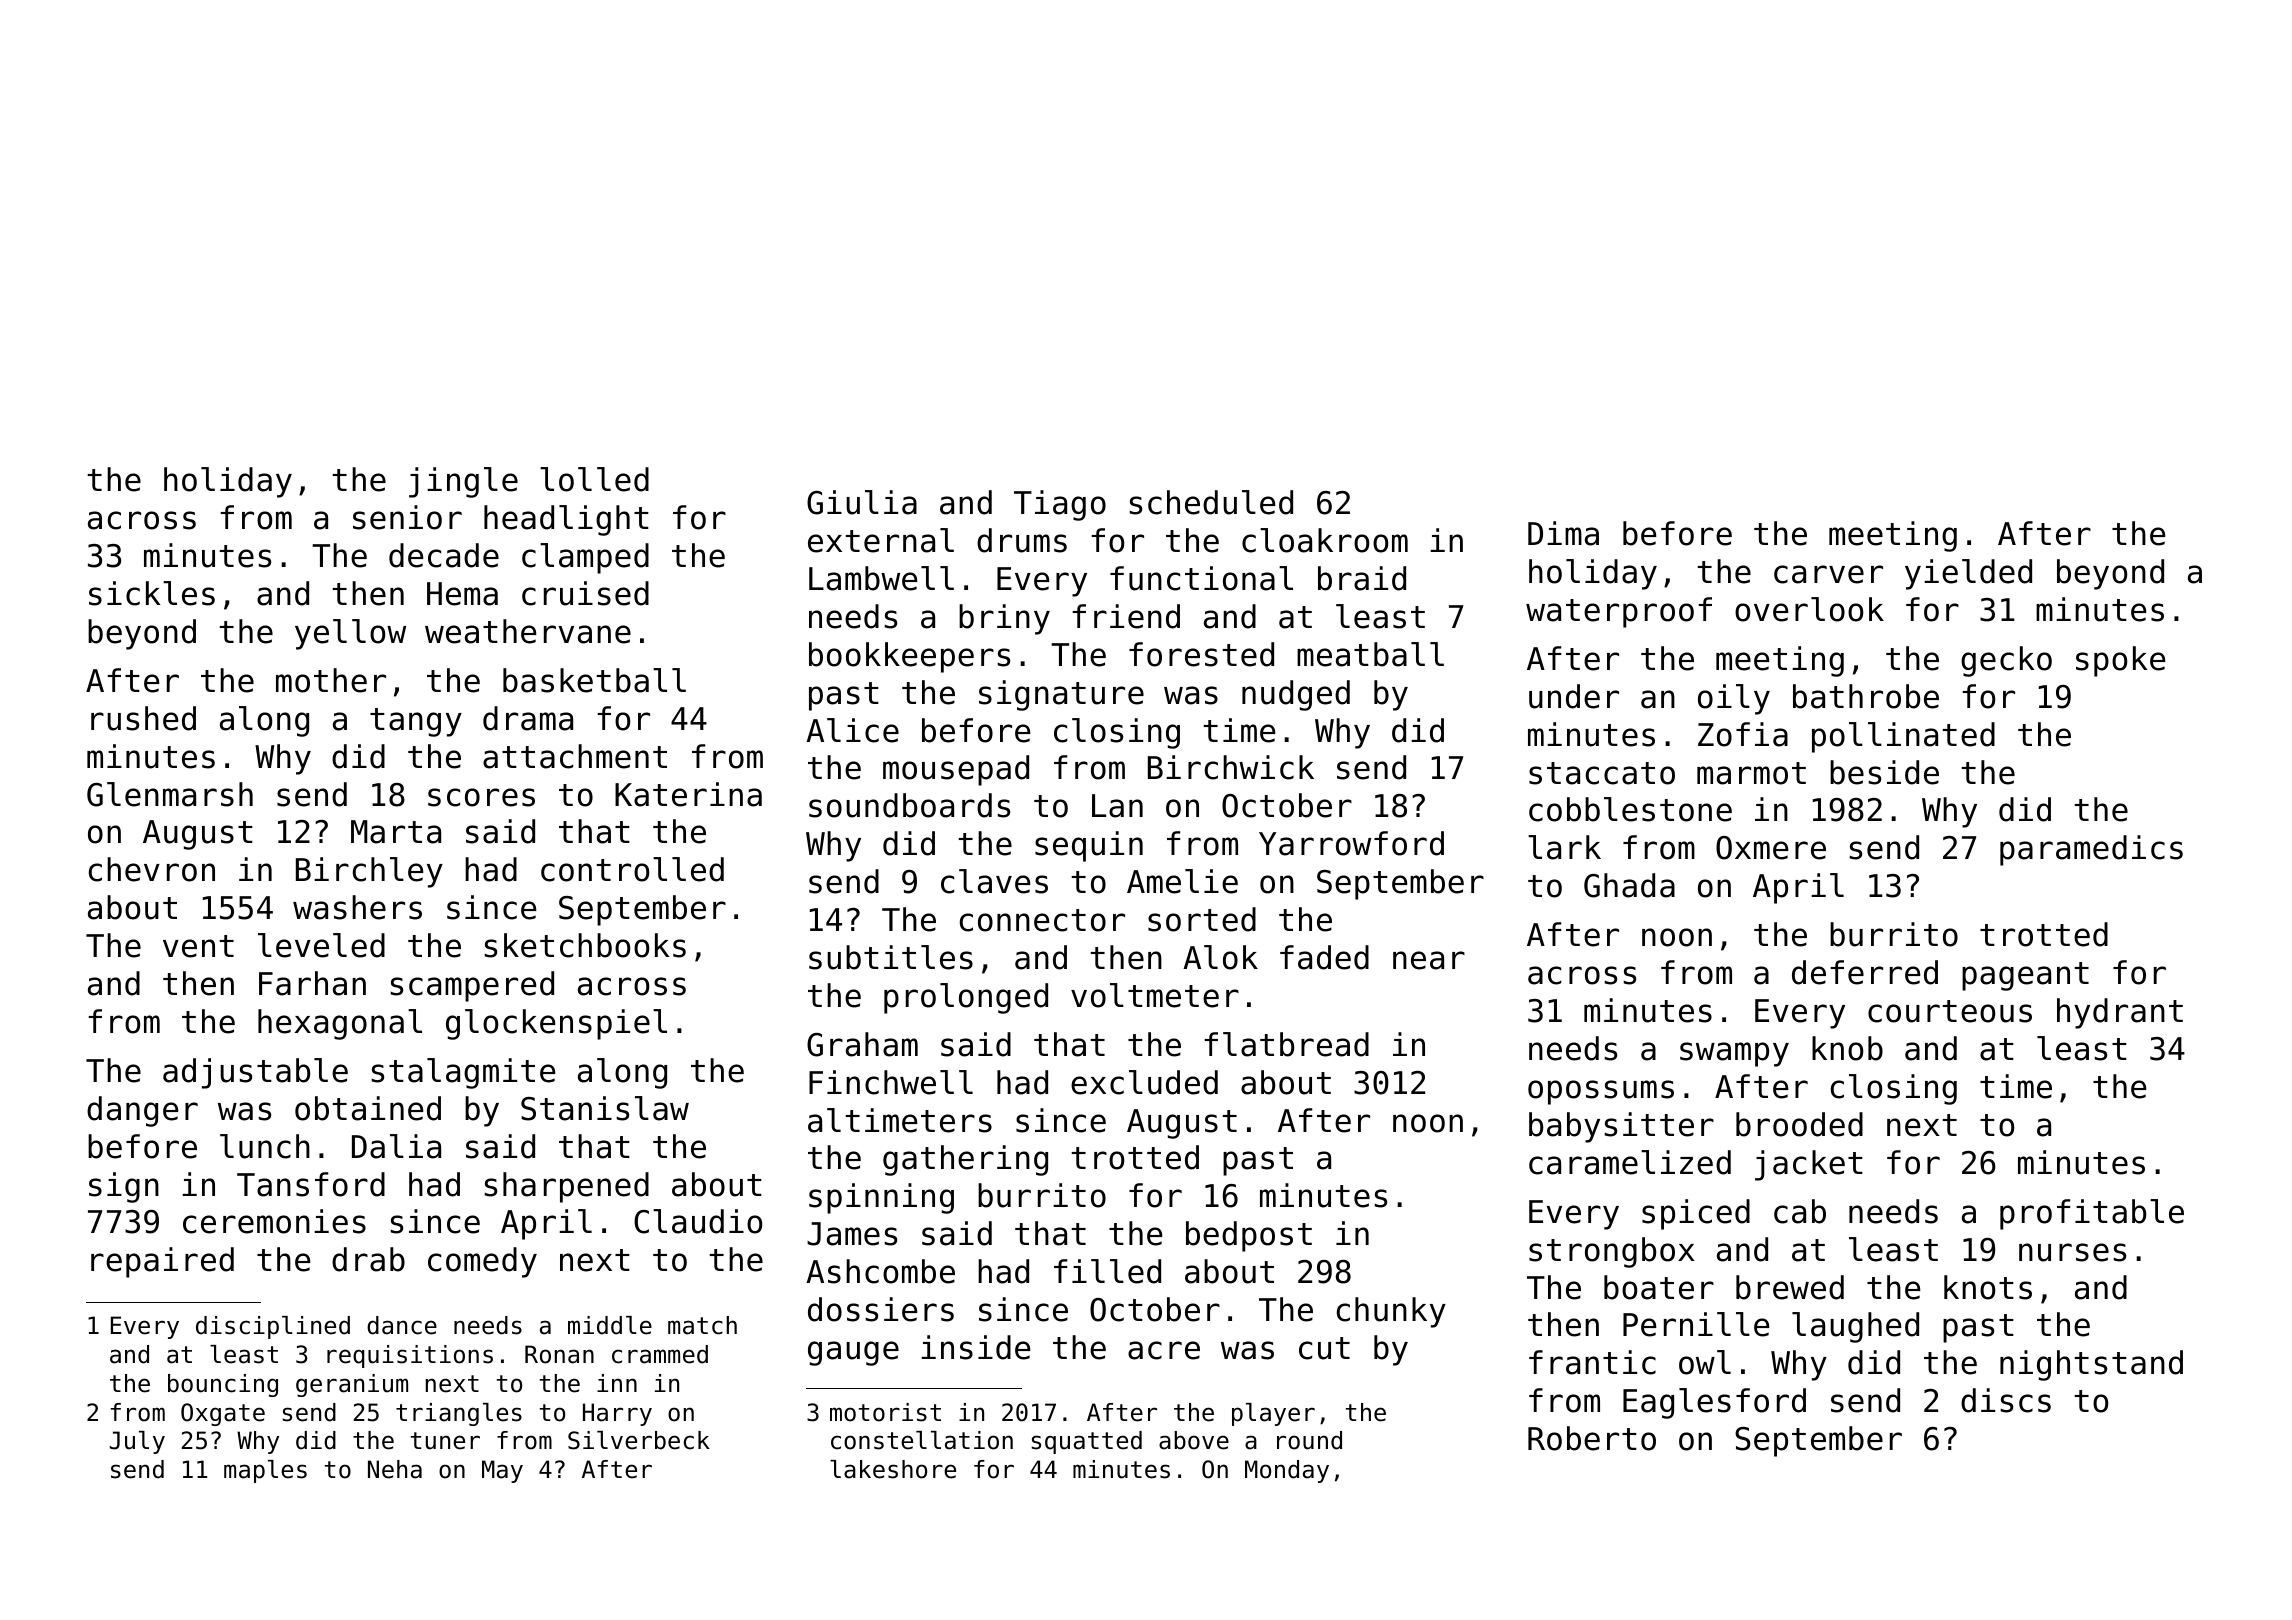 The image size is (2292, 1620). Describe the element at coordinates (463, 482) in the page. I see `jingle` at that location.
